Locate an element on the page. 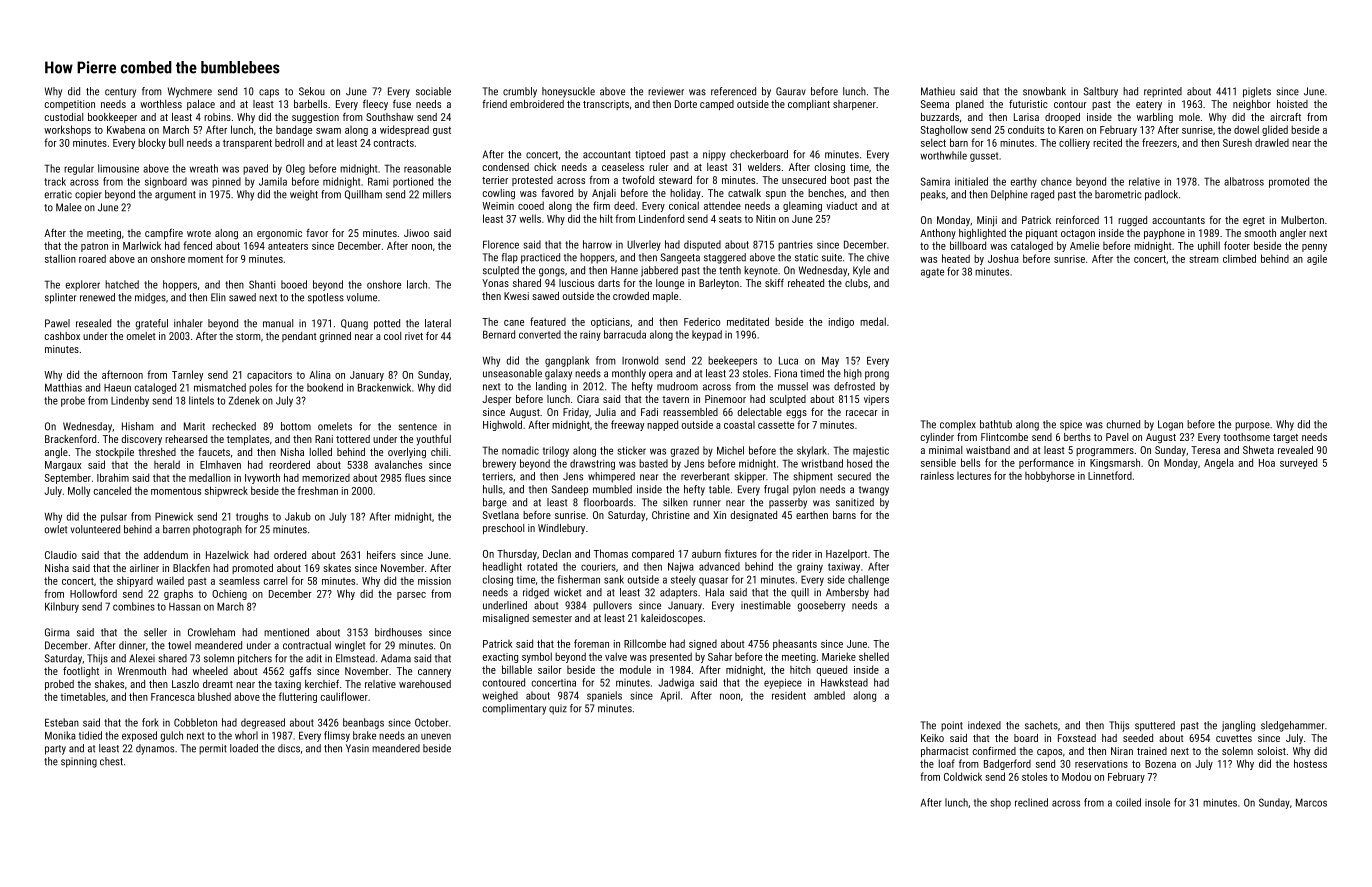  piglets is located at coordinates (1257, 92).
